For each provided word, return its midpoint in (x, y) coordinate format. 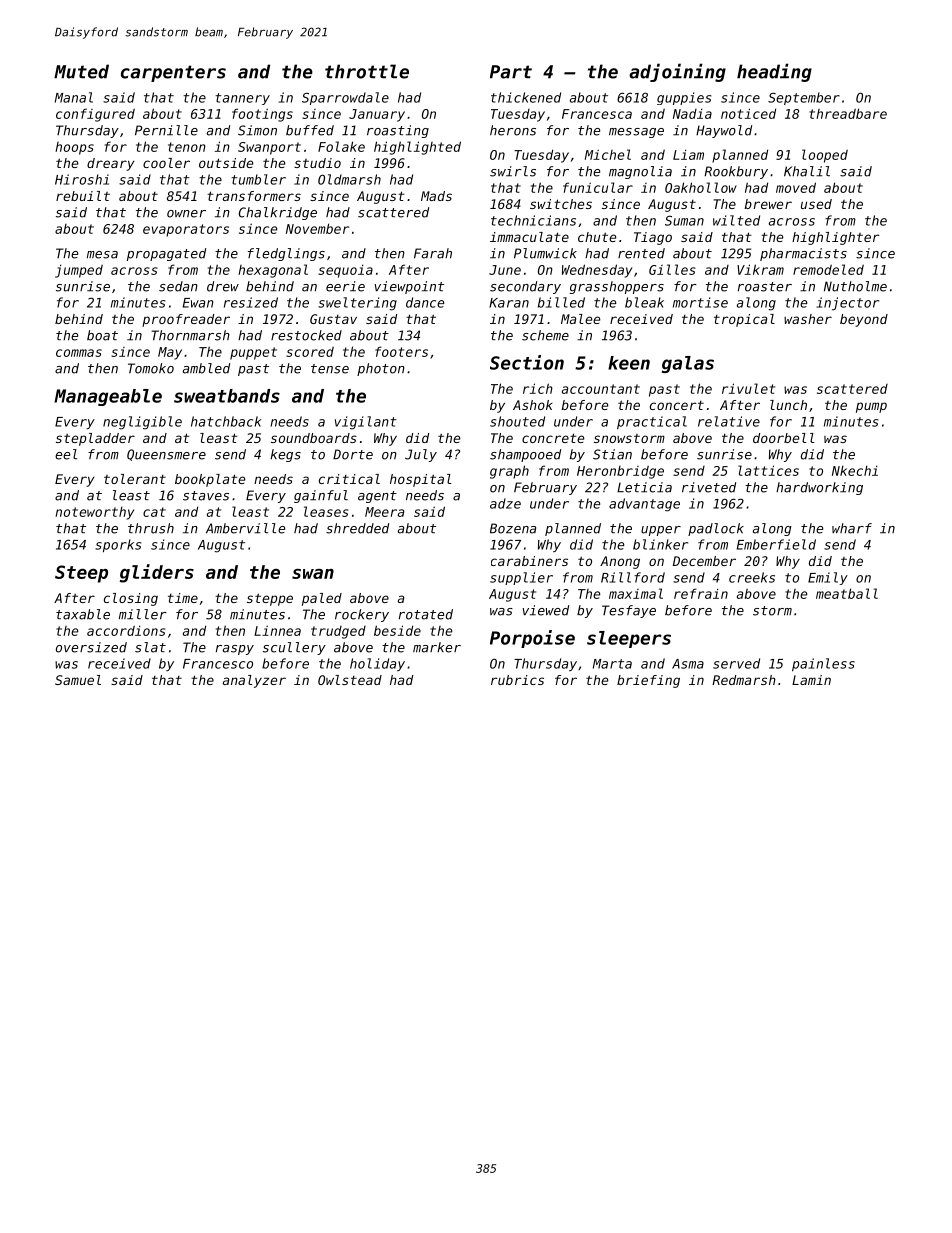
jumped (79, 271)
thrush (151, 528)
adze (505, 503)
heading (774, 72)
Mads (436, 196)
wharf (852, 528)
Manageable (108, 397)
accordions (126, 630)
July (421, 455)
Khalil (807, 171)
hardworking (819, 488)
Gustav (333, 319)
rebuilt (83, 196)
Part (511, 72)
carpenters (173, 73)
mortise (700, 302)
